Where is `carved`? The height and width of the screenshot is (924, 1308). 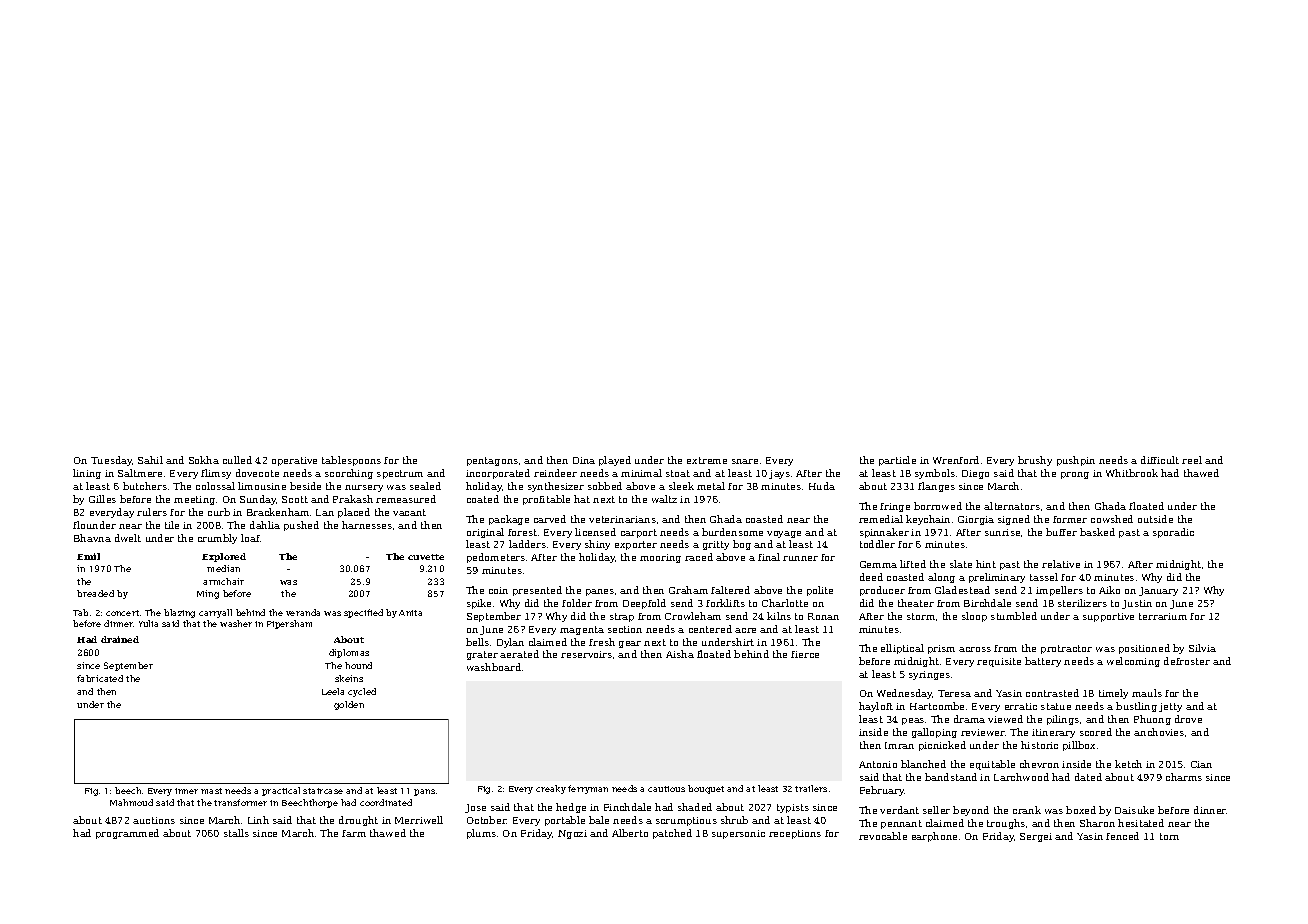 carved is located at coordinates (550, 519).
